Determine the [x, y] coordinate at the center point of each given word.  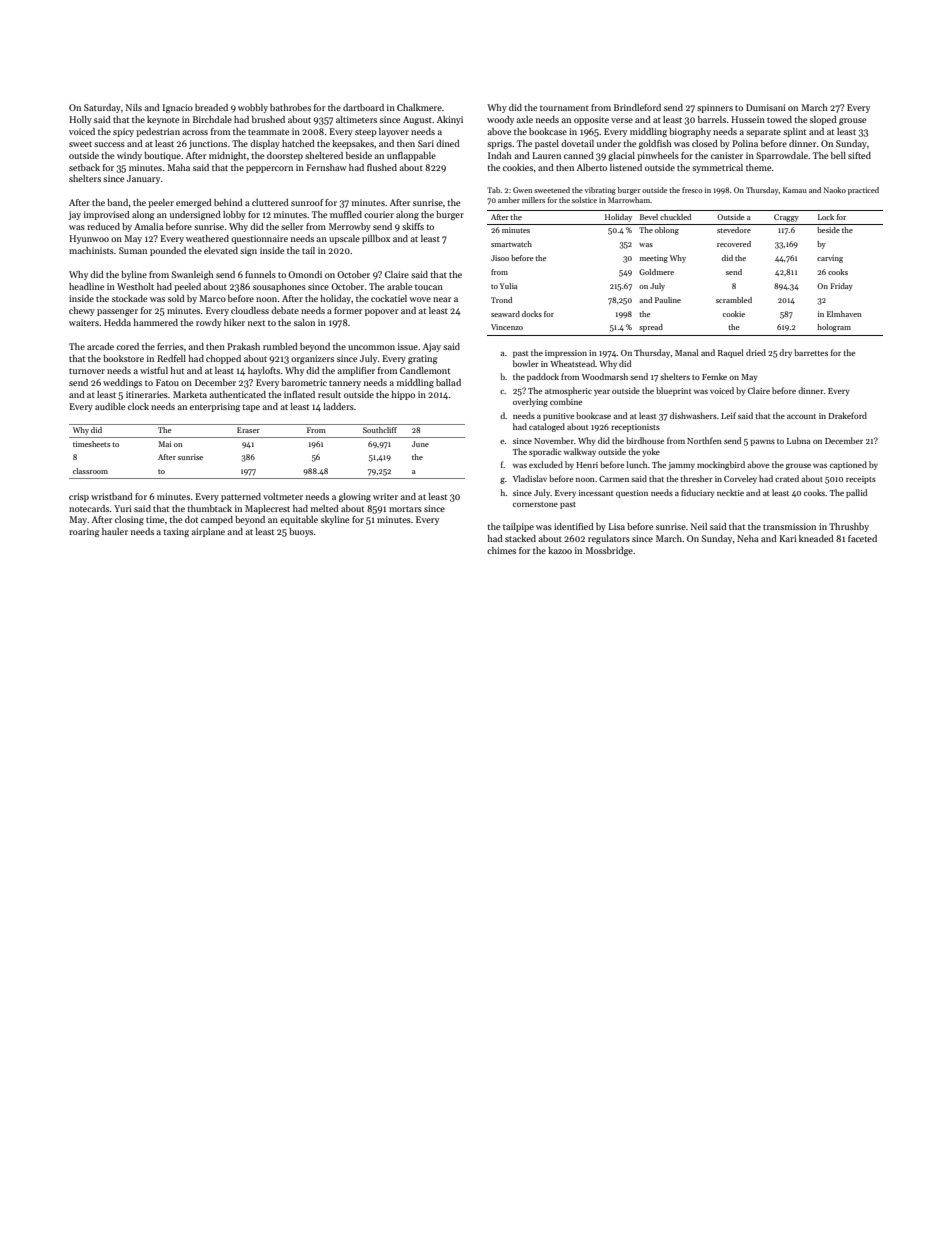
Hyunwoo [89, 239]
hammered [156, 322]
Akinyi [450, 120]
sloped [823, 120]
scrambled [734, 300]
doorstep [285, 156]
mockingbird [721, 465]
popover [381, 312]
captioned [848, 465]
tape [251, 408]
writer [385, 496]
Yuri [123, 508]
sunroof [307, 202]
